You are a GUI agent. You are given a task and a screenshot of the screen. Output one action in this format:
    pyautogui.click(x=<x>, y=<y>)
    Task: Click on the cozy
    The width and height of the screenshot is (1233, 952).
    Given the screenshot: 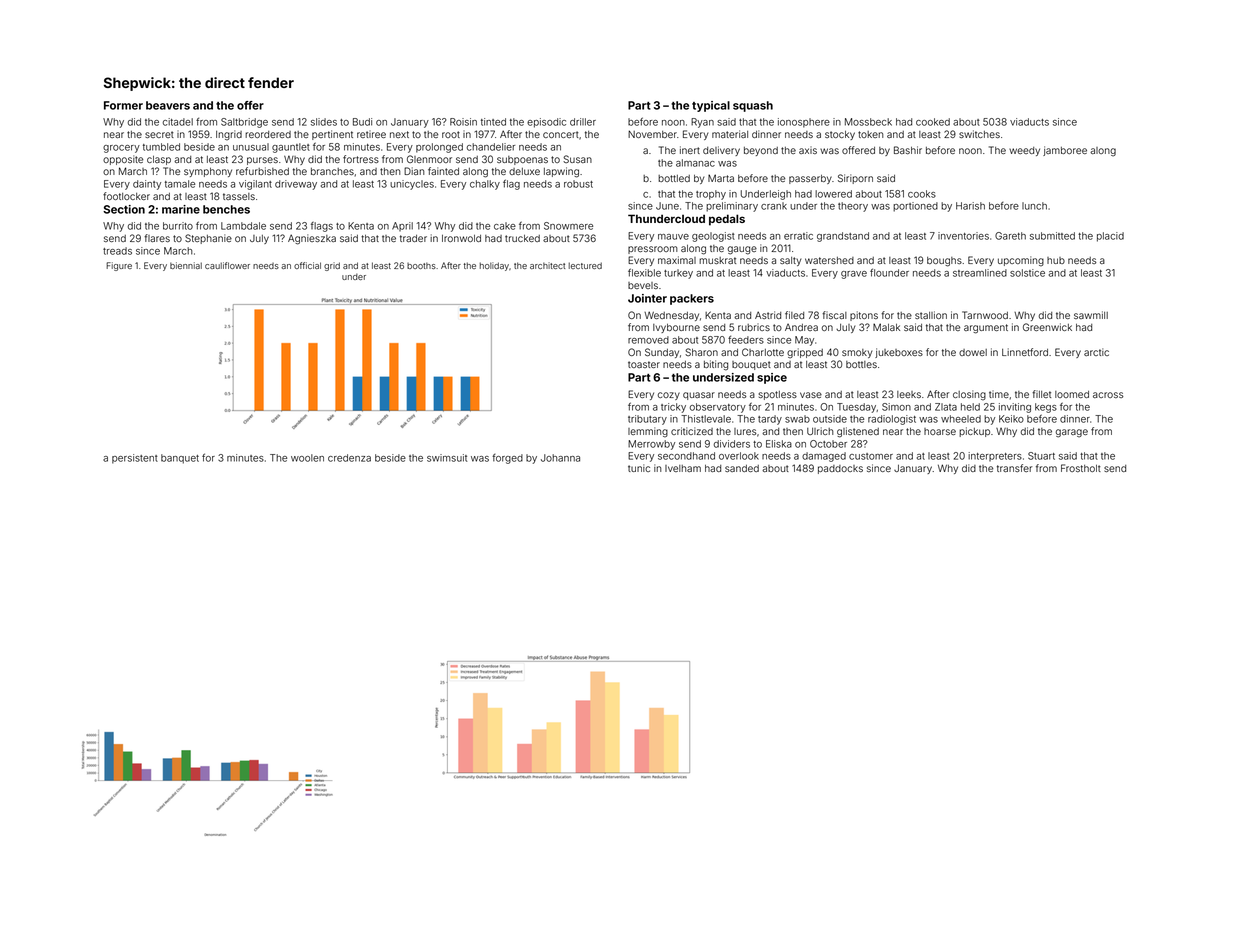 What is the action you would take?
    pyautogui.click(x=669, y=396)
